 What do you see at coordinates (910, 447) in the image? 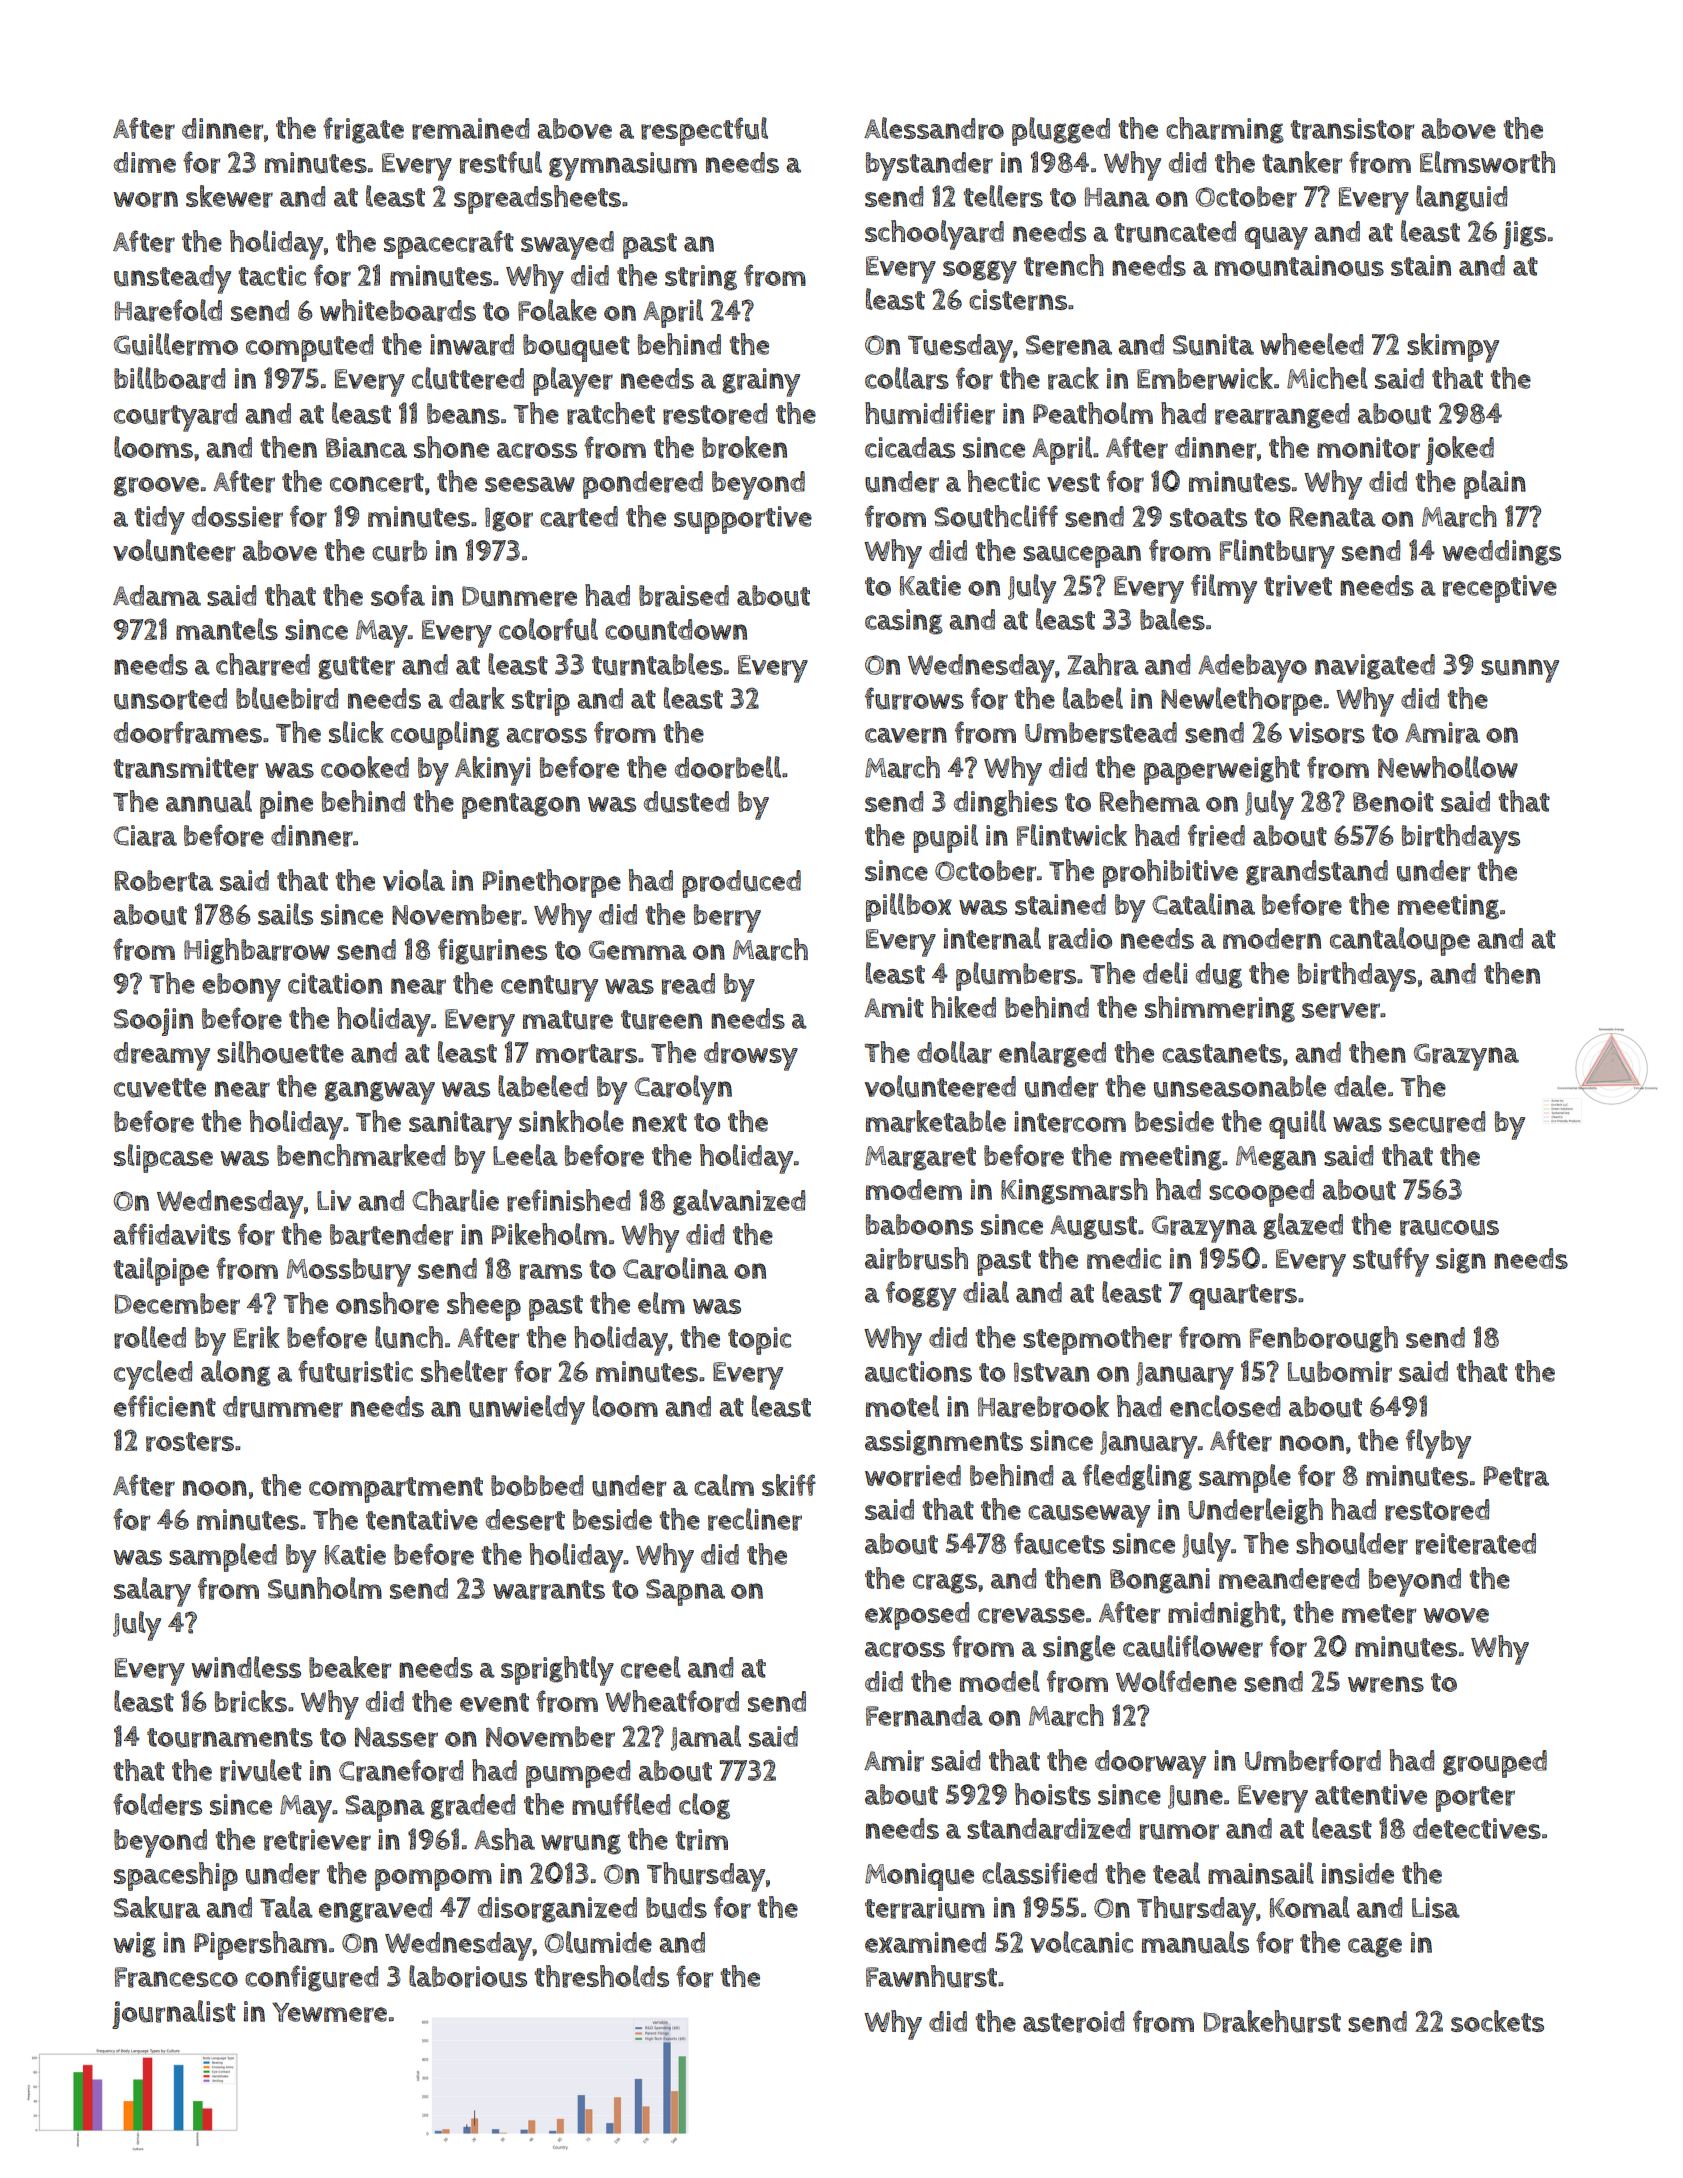
I see `cicadas` at bounding box center [910, 447].
